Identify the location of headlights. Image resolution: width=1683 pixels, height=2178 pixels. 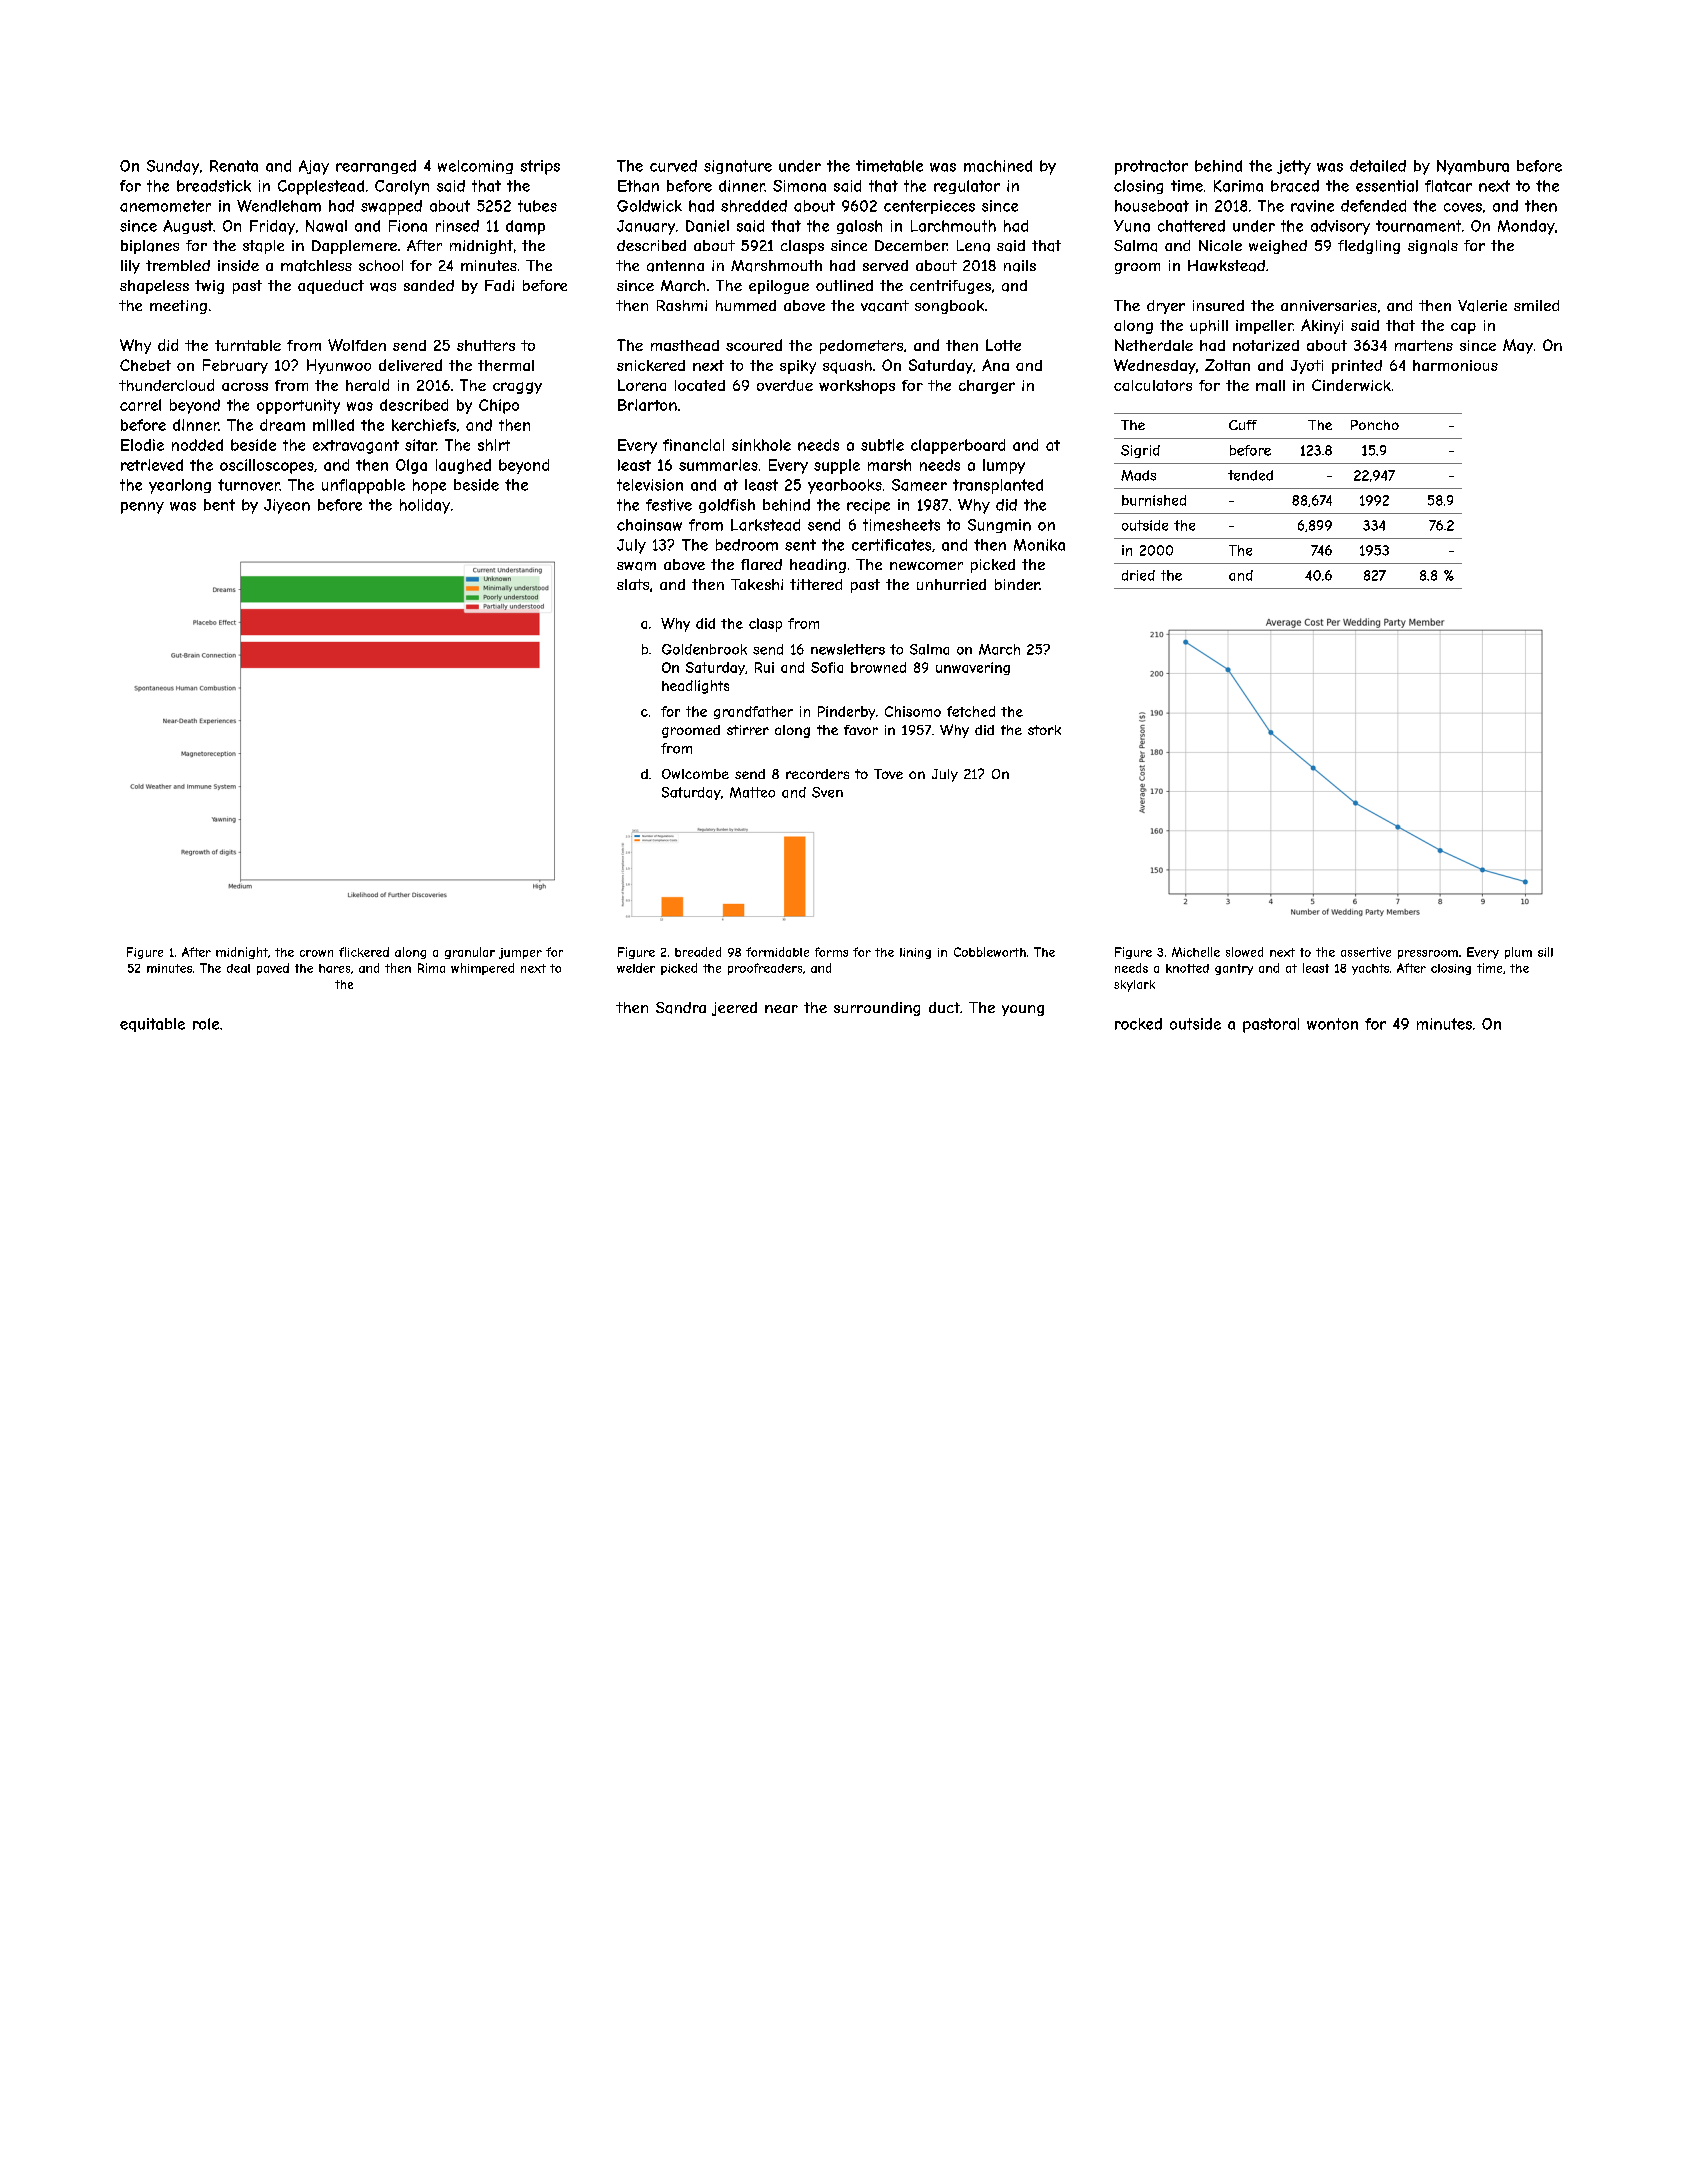
(695, 687).
